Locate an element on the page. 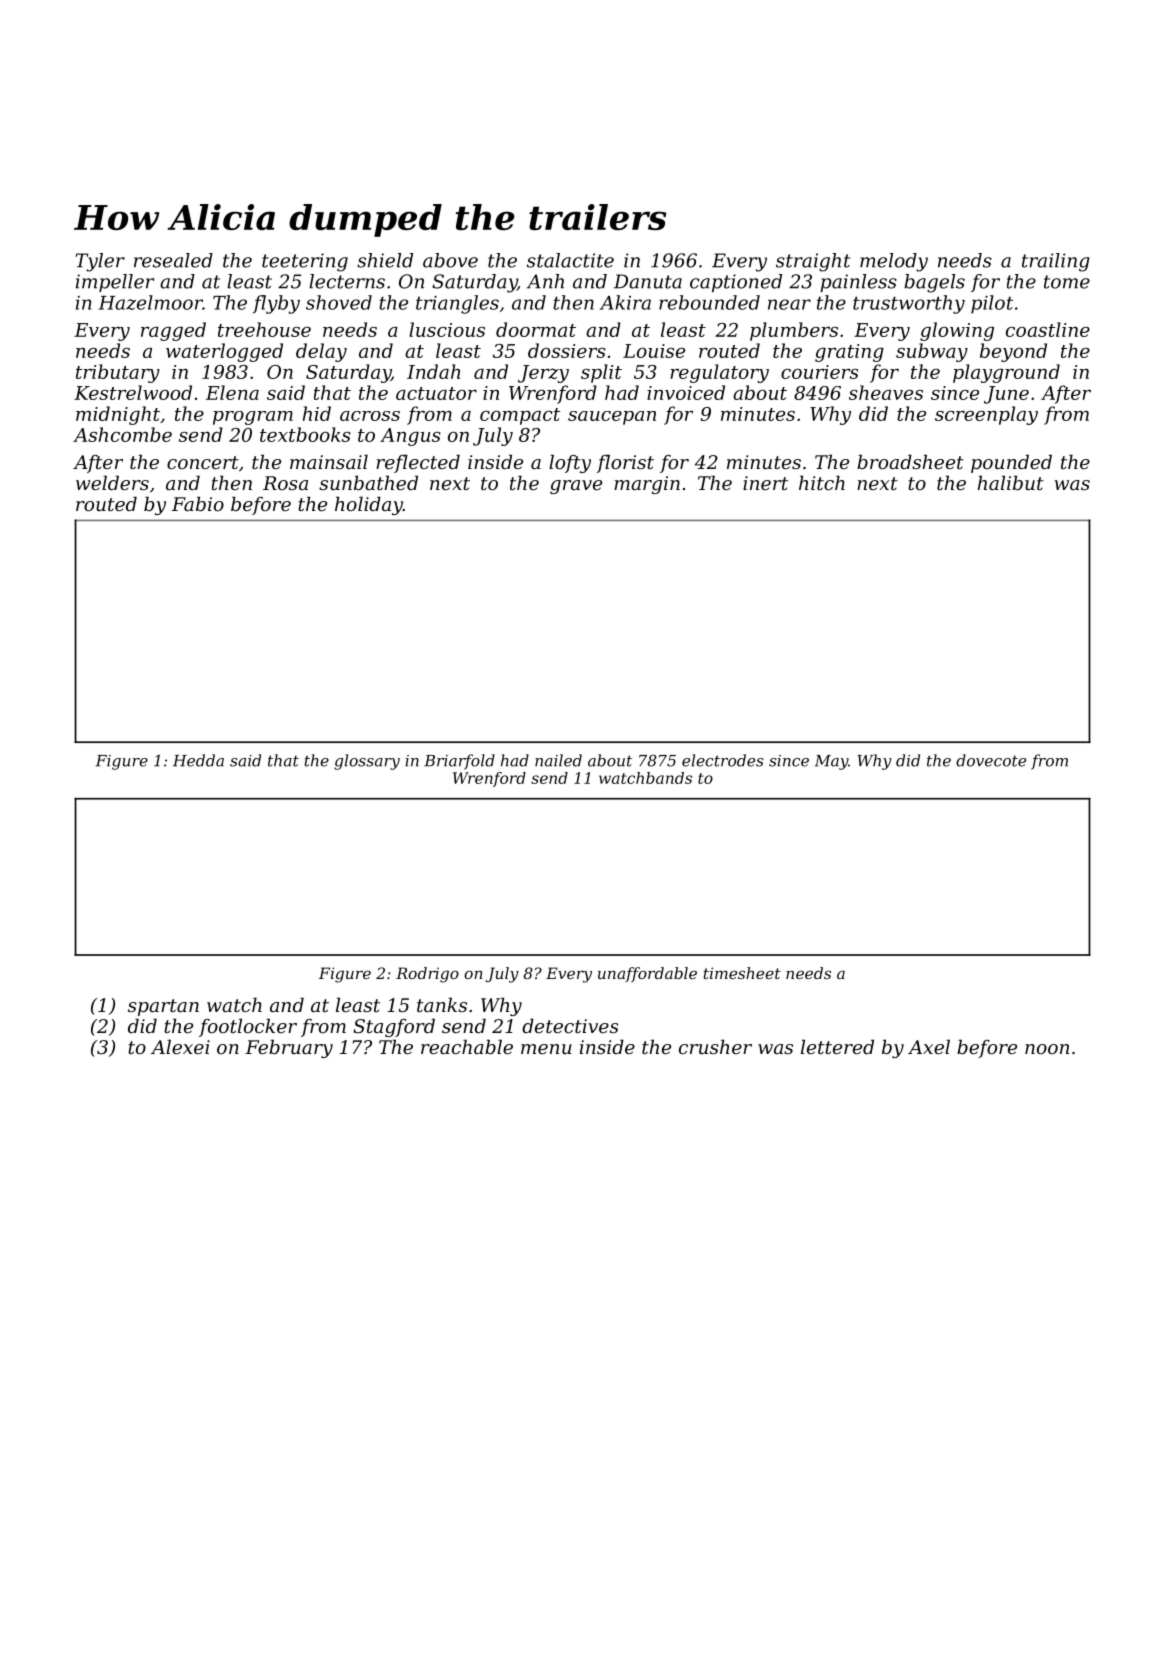 The height and width of the page is (1654, 1165). glossary is located at coordinates (367, 762).
